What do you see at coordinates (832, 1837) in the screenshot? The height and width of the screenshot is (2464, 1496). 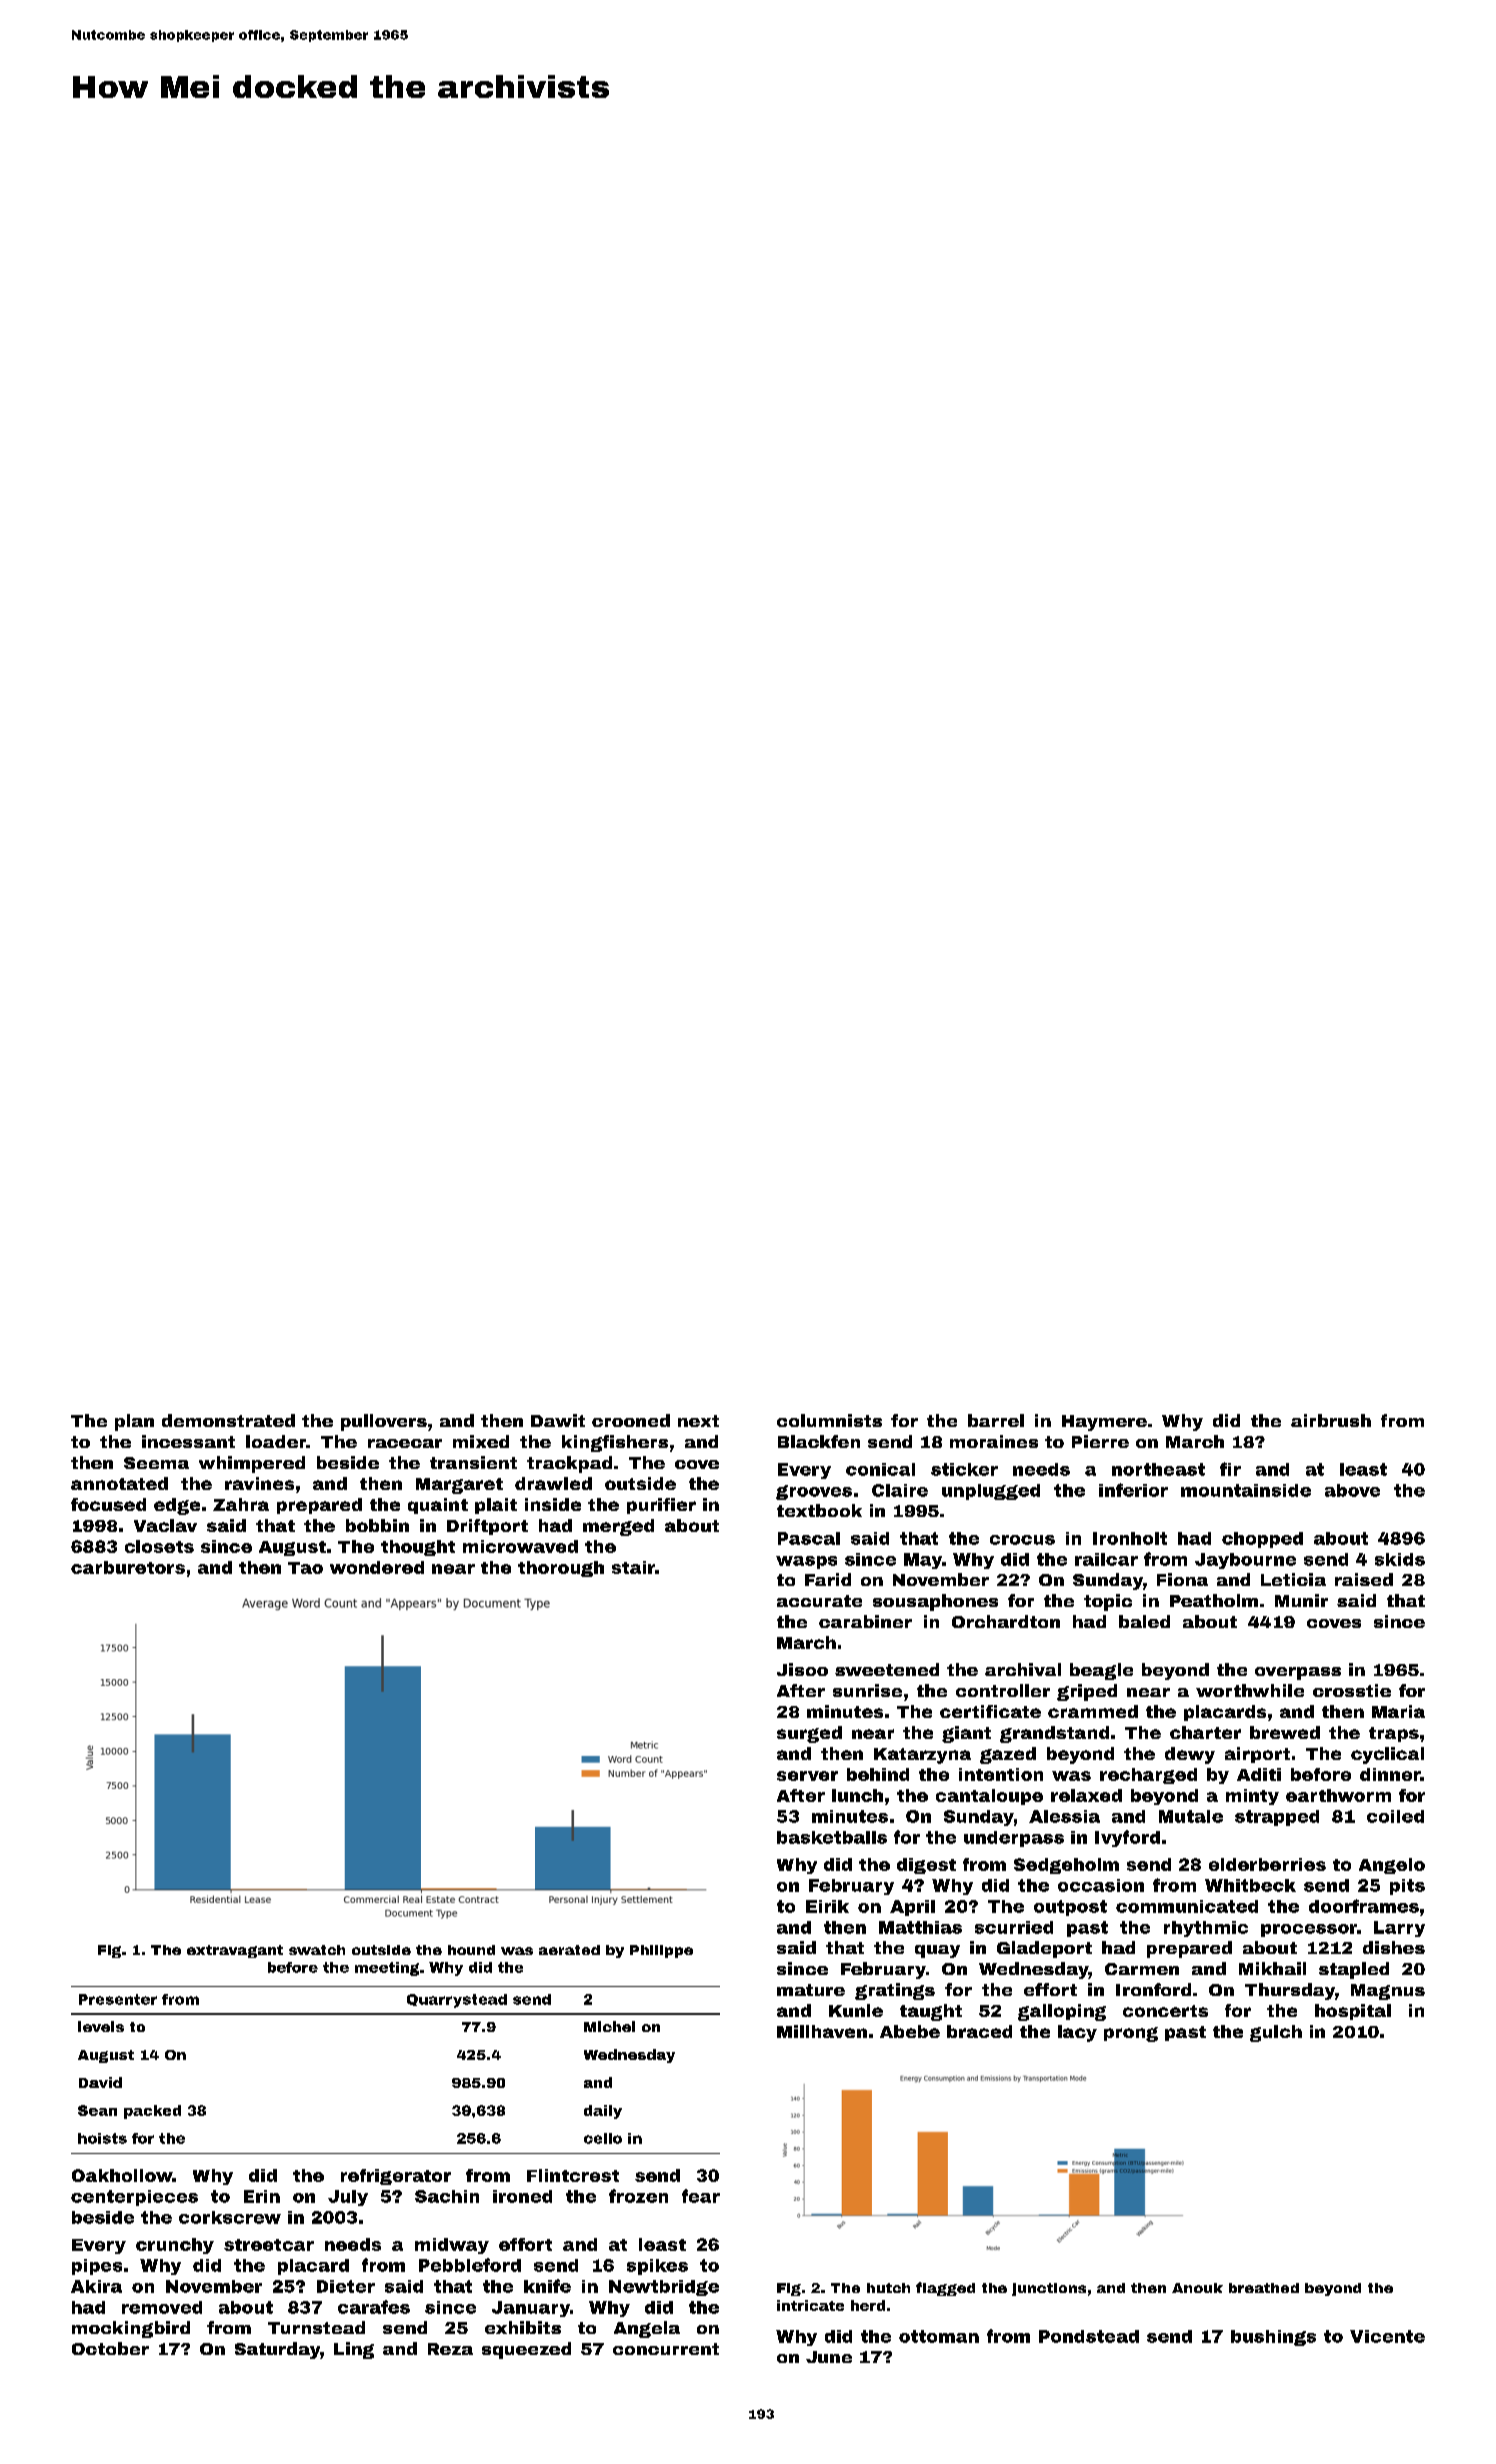 I see `basketballs` at bounding box center [832, 1837].
